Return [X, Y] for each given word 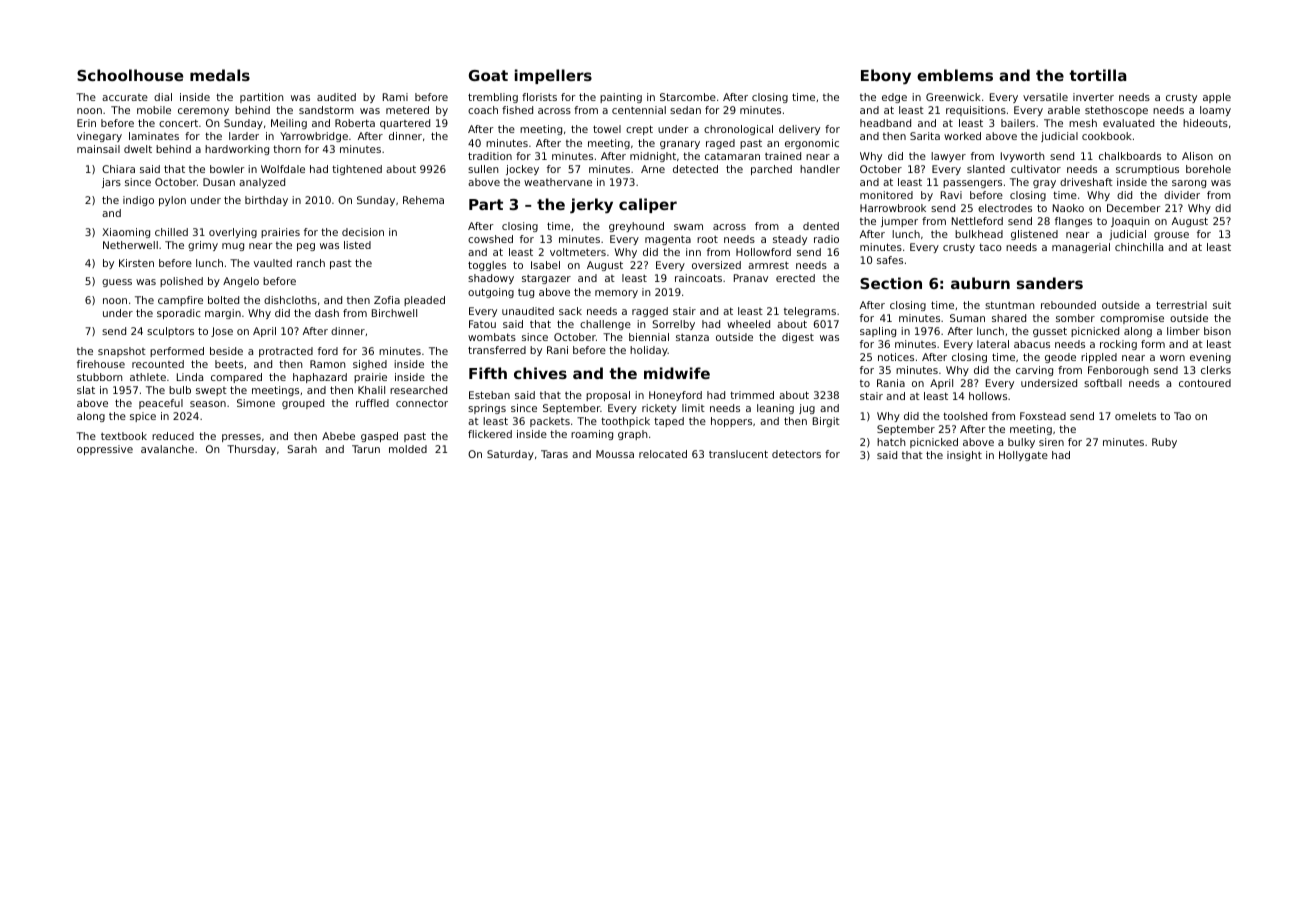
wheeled [748, 324]
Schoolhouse [130, 75]
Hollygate [1023, 456]
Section [891, 283]
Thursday [251, 450]
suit [1222, 305]
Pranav [751, 278]
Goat [488, 75]
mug [233, 247]
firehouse [101, 364]
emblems [955, 75]
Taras [554, 454]
